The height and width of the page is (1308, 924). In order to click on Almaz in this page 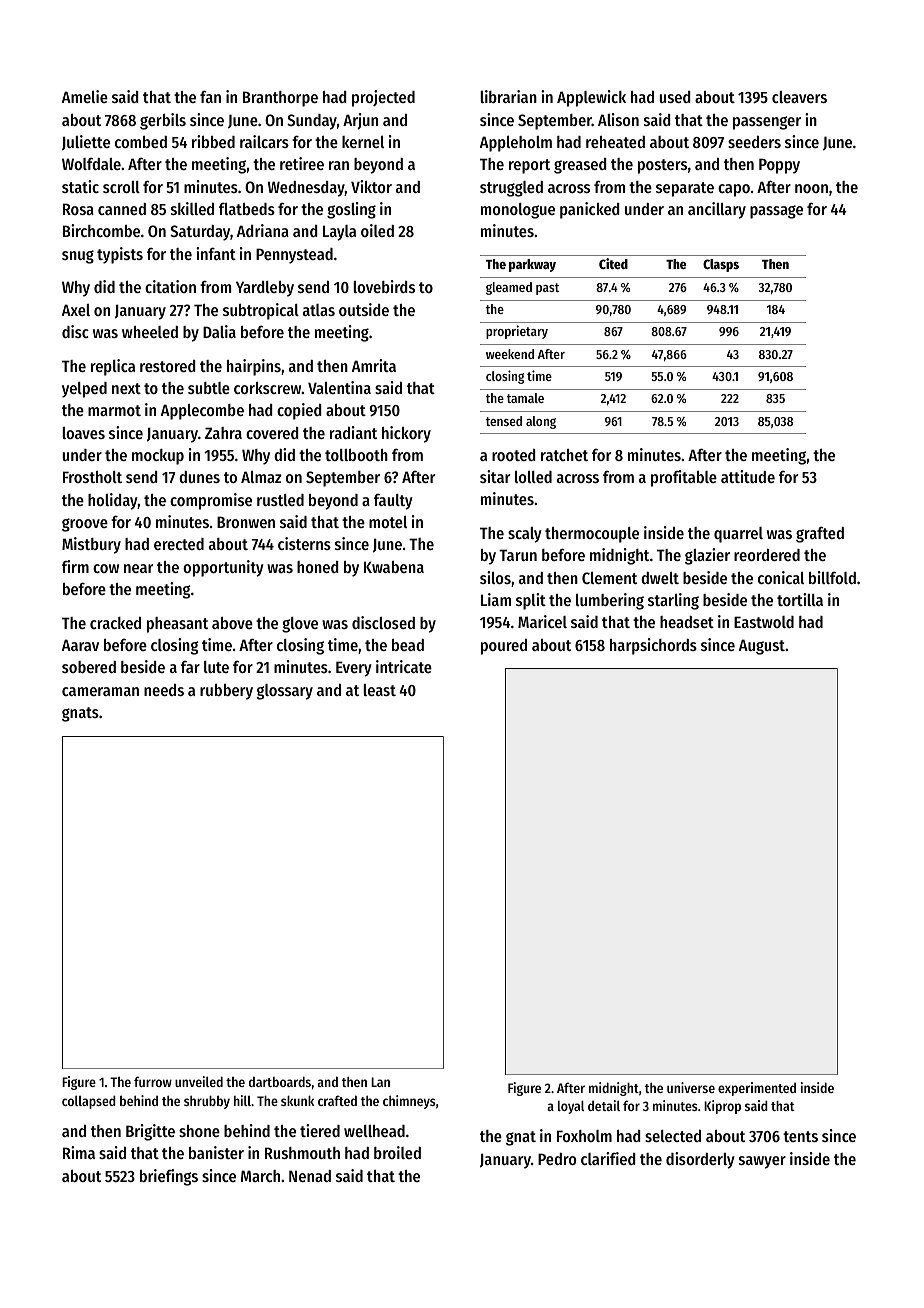, I will do `click(261, 477)`.
